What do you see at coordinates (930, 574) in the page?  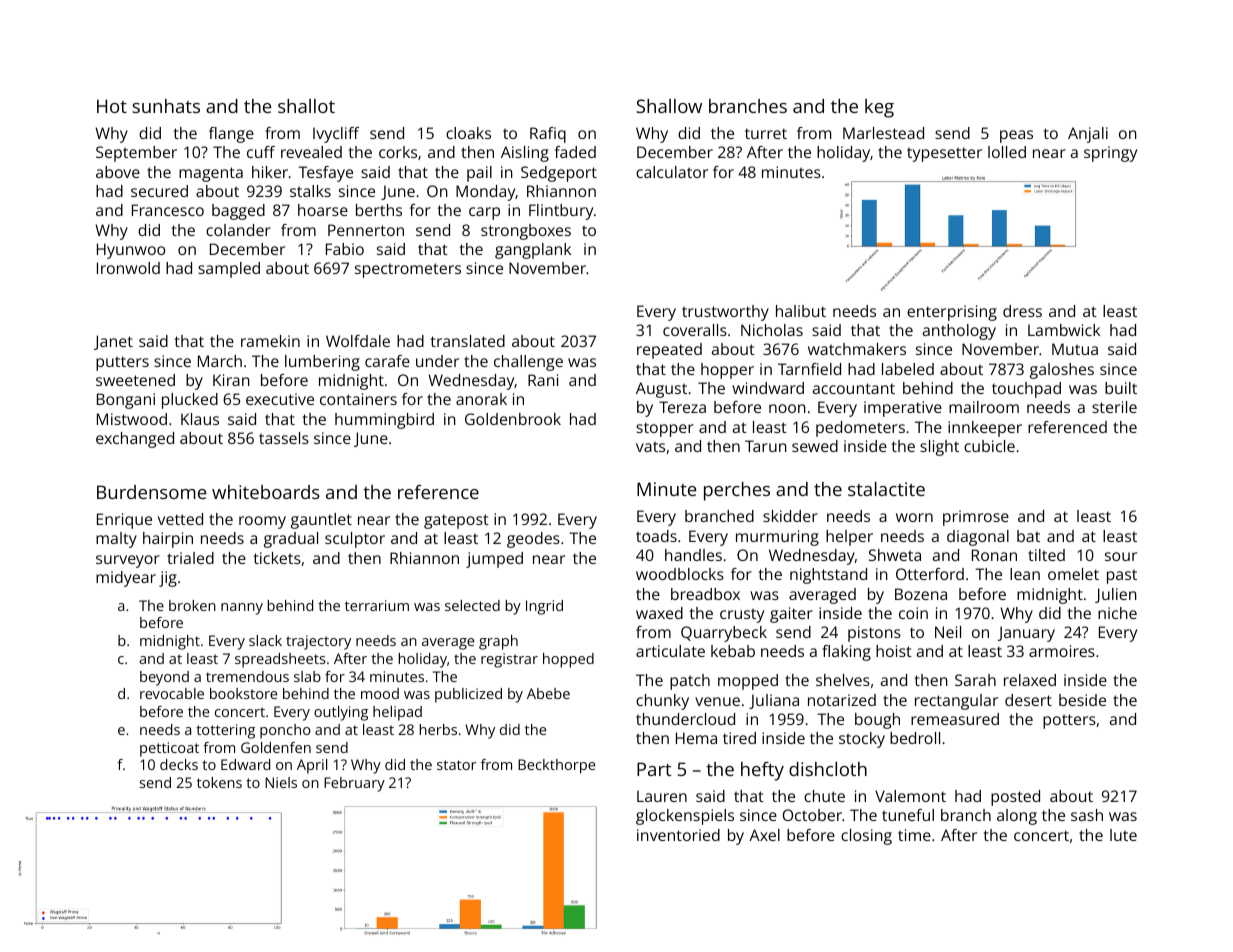 I see `Otterford` at bounding box center [930, 574].
